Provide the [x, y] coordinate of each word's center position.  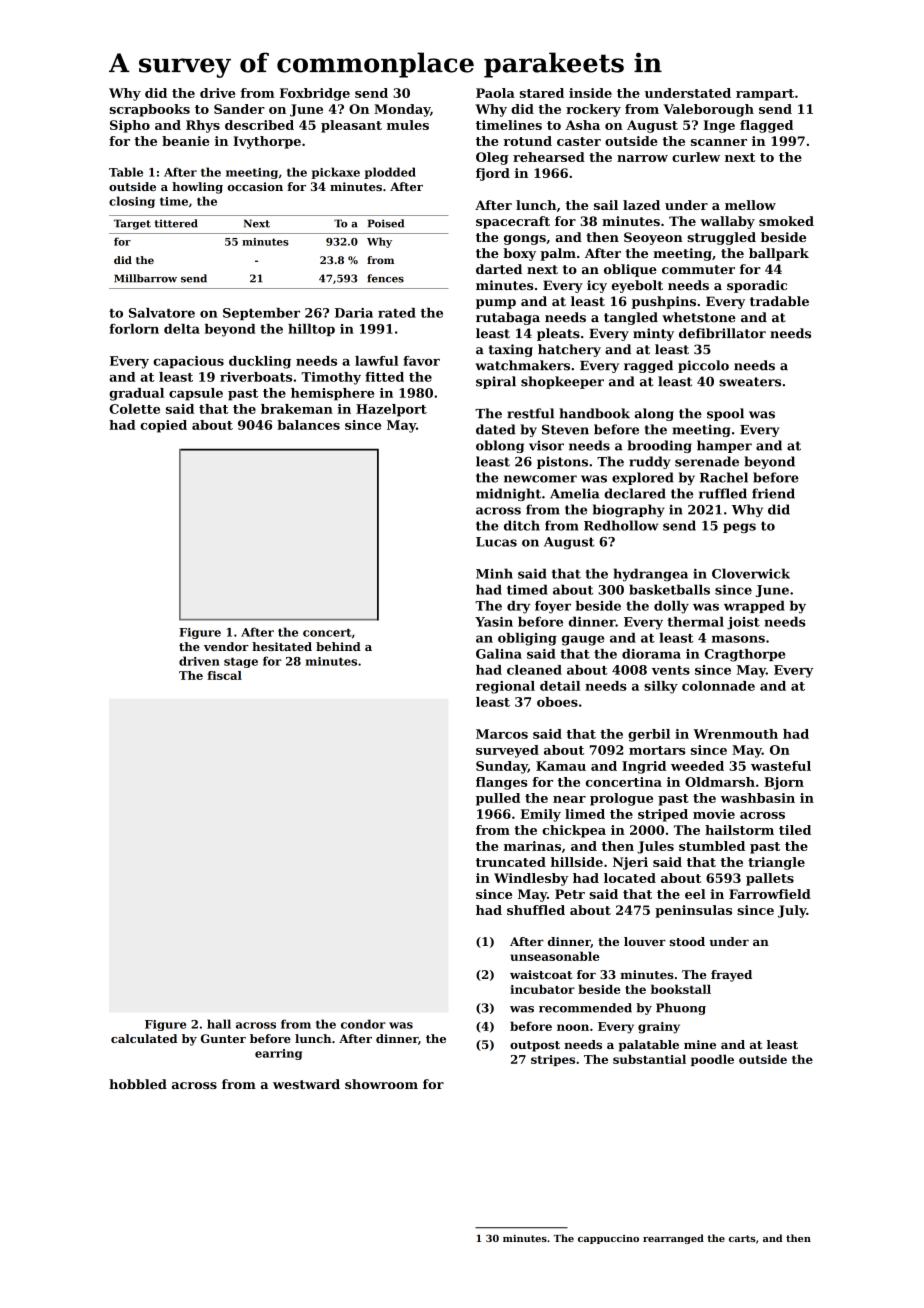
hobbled [138, 1084]
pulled [498, 799]
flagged [766, 126]
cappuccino [608, 1239]
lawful [376, 361]
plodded [390, 173]
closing [132, 202]
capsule [196, 394]
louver [645, 941]
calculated [144, 1038]
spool [725, 414]
